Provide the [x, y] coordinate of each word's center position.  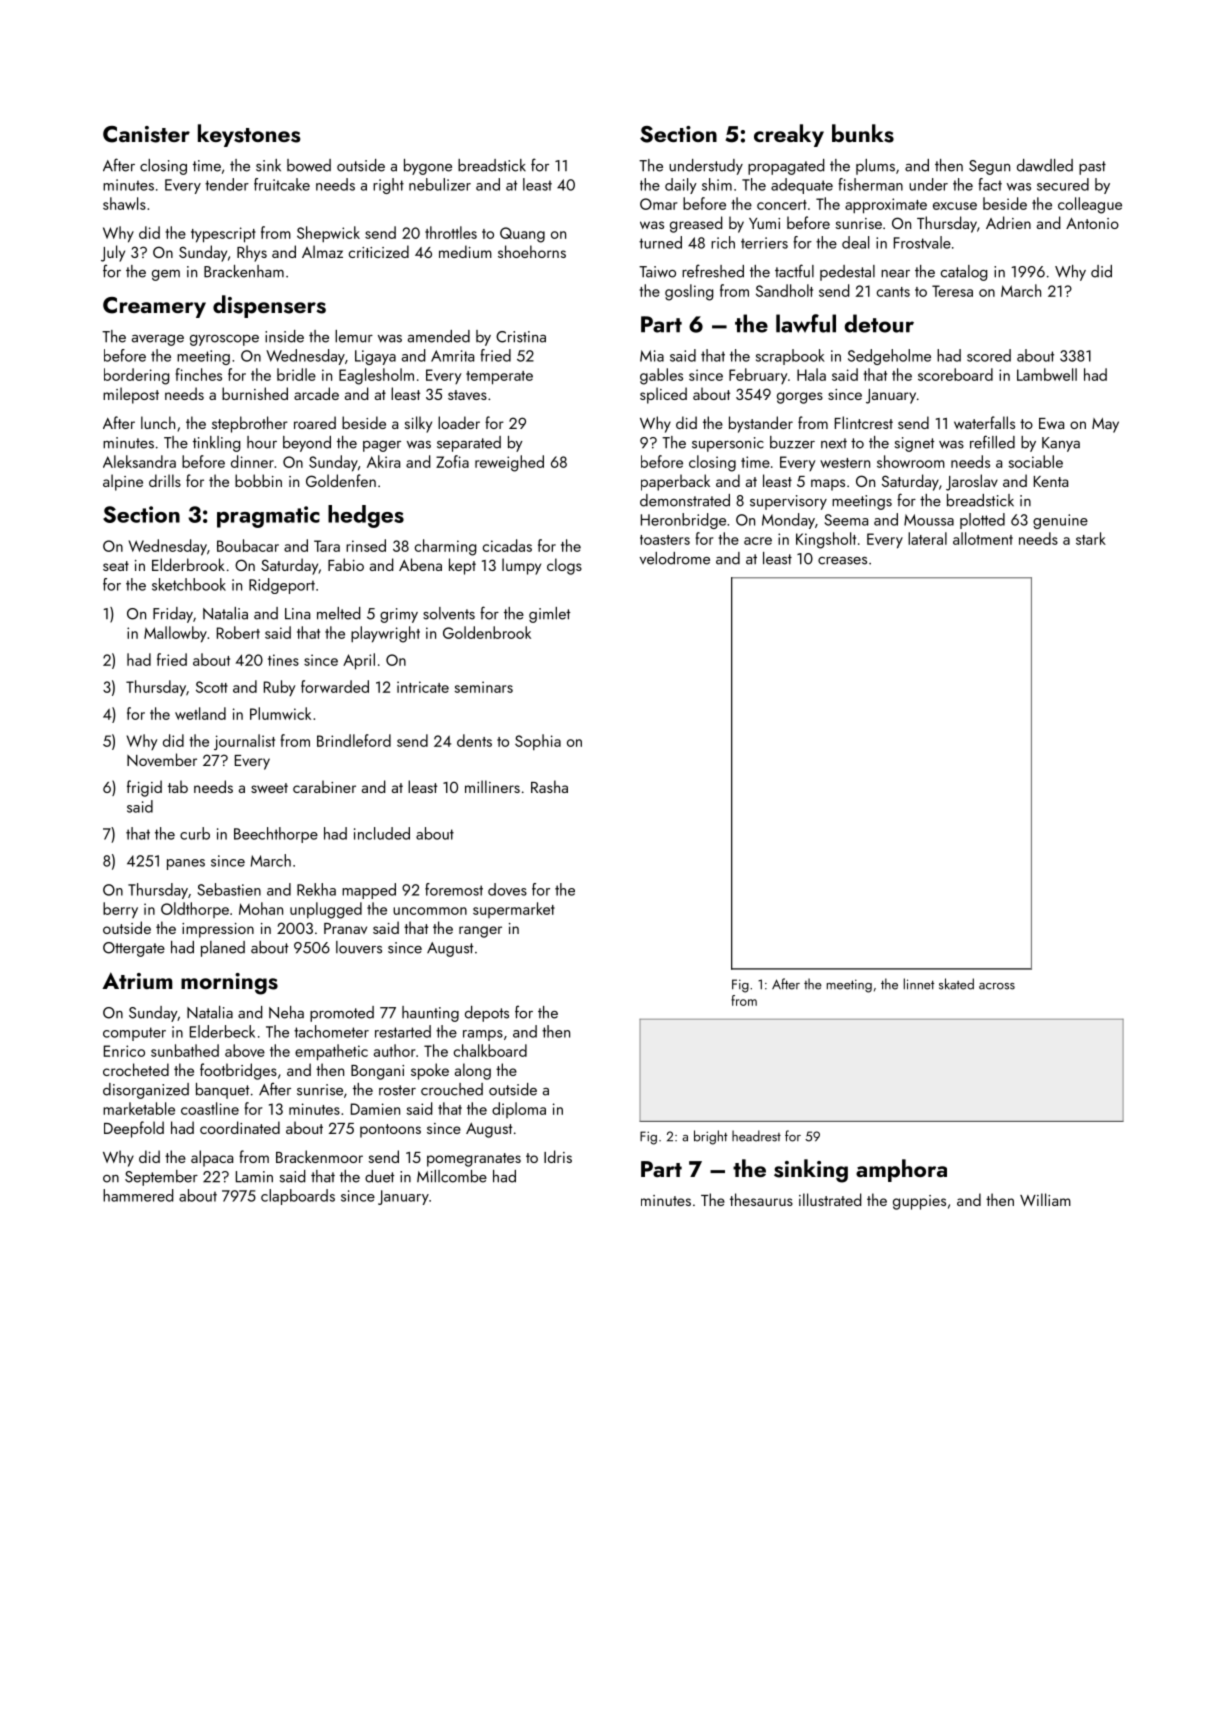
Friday [173, 615]
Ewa [1051, 423]
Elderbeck [222, 1031]
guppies [919, 1202]
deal [855, 242]
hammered [138, 1195]
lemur [354, 336]
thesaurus [761, 1199]
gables [661, 376]
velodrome [675, 558]
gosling [689, 292]
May [1105, 425]
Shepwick [328, 234]
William [1045, 1199]
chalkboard [490, 1050]
